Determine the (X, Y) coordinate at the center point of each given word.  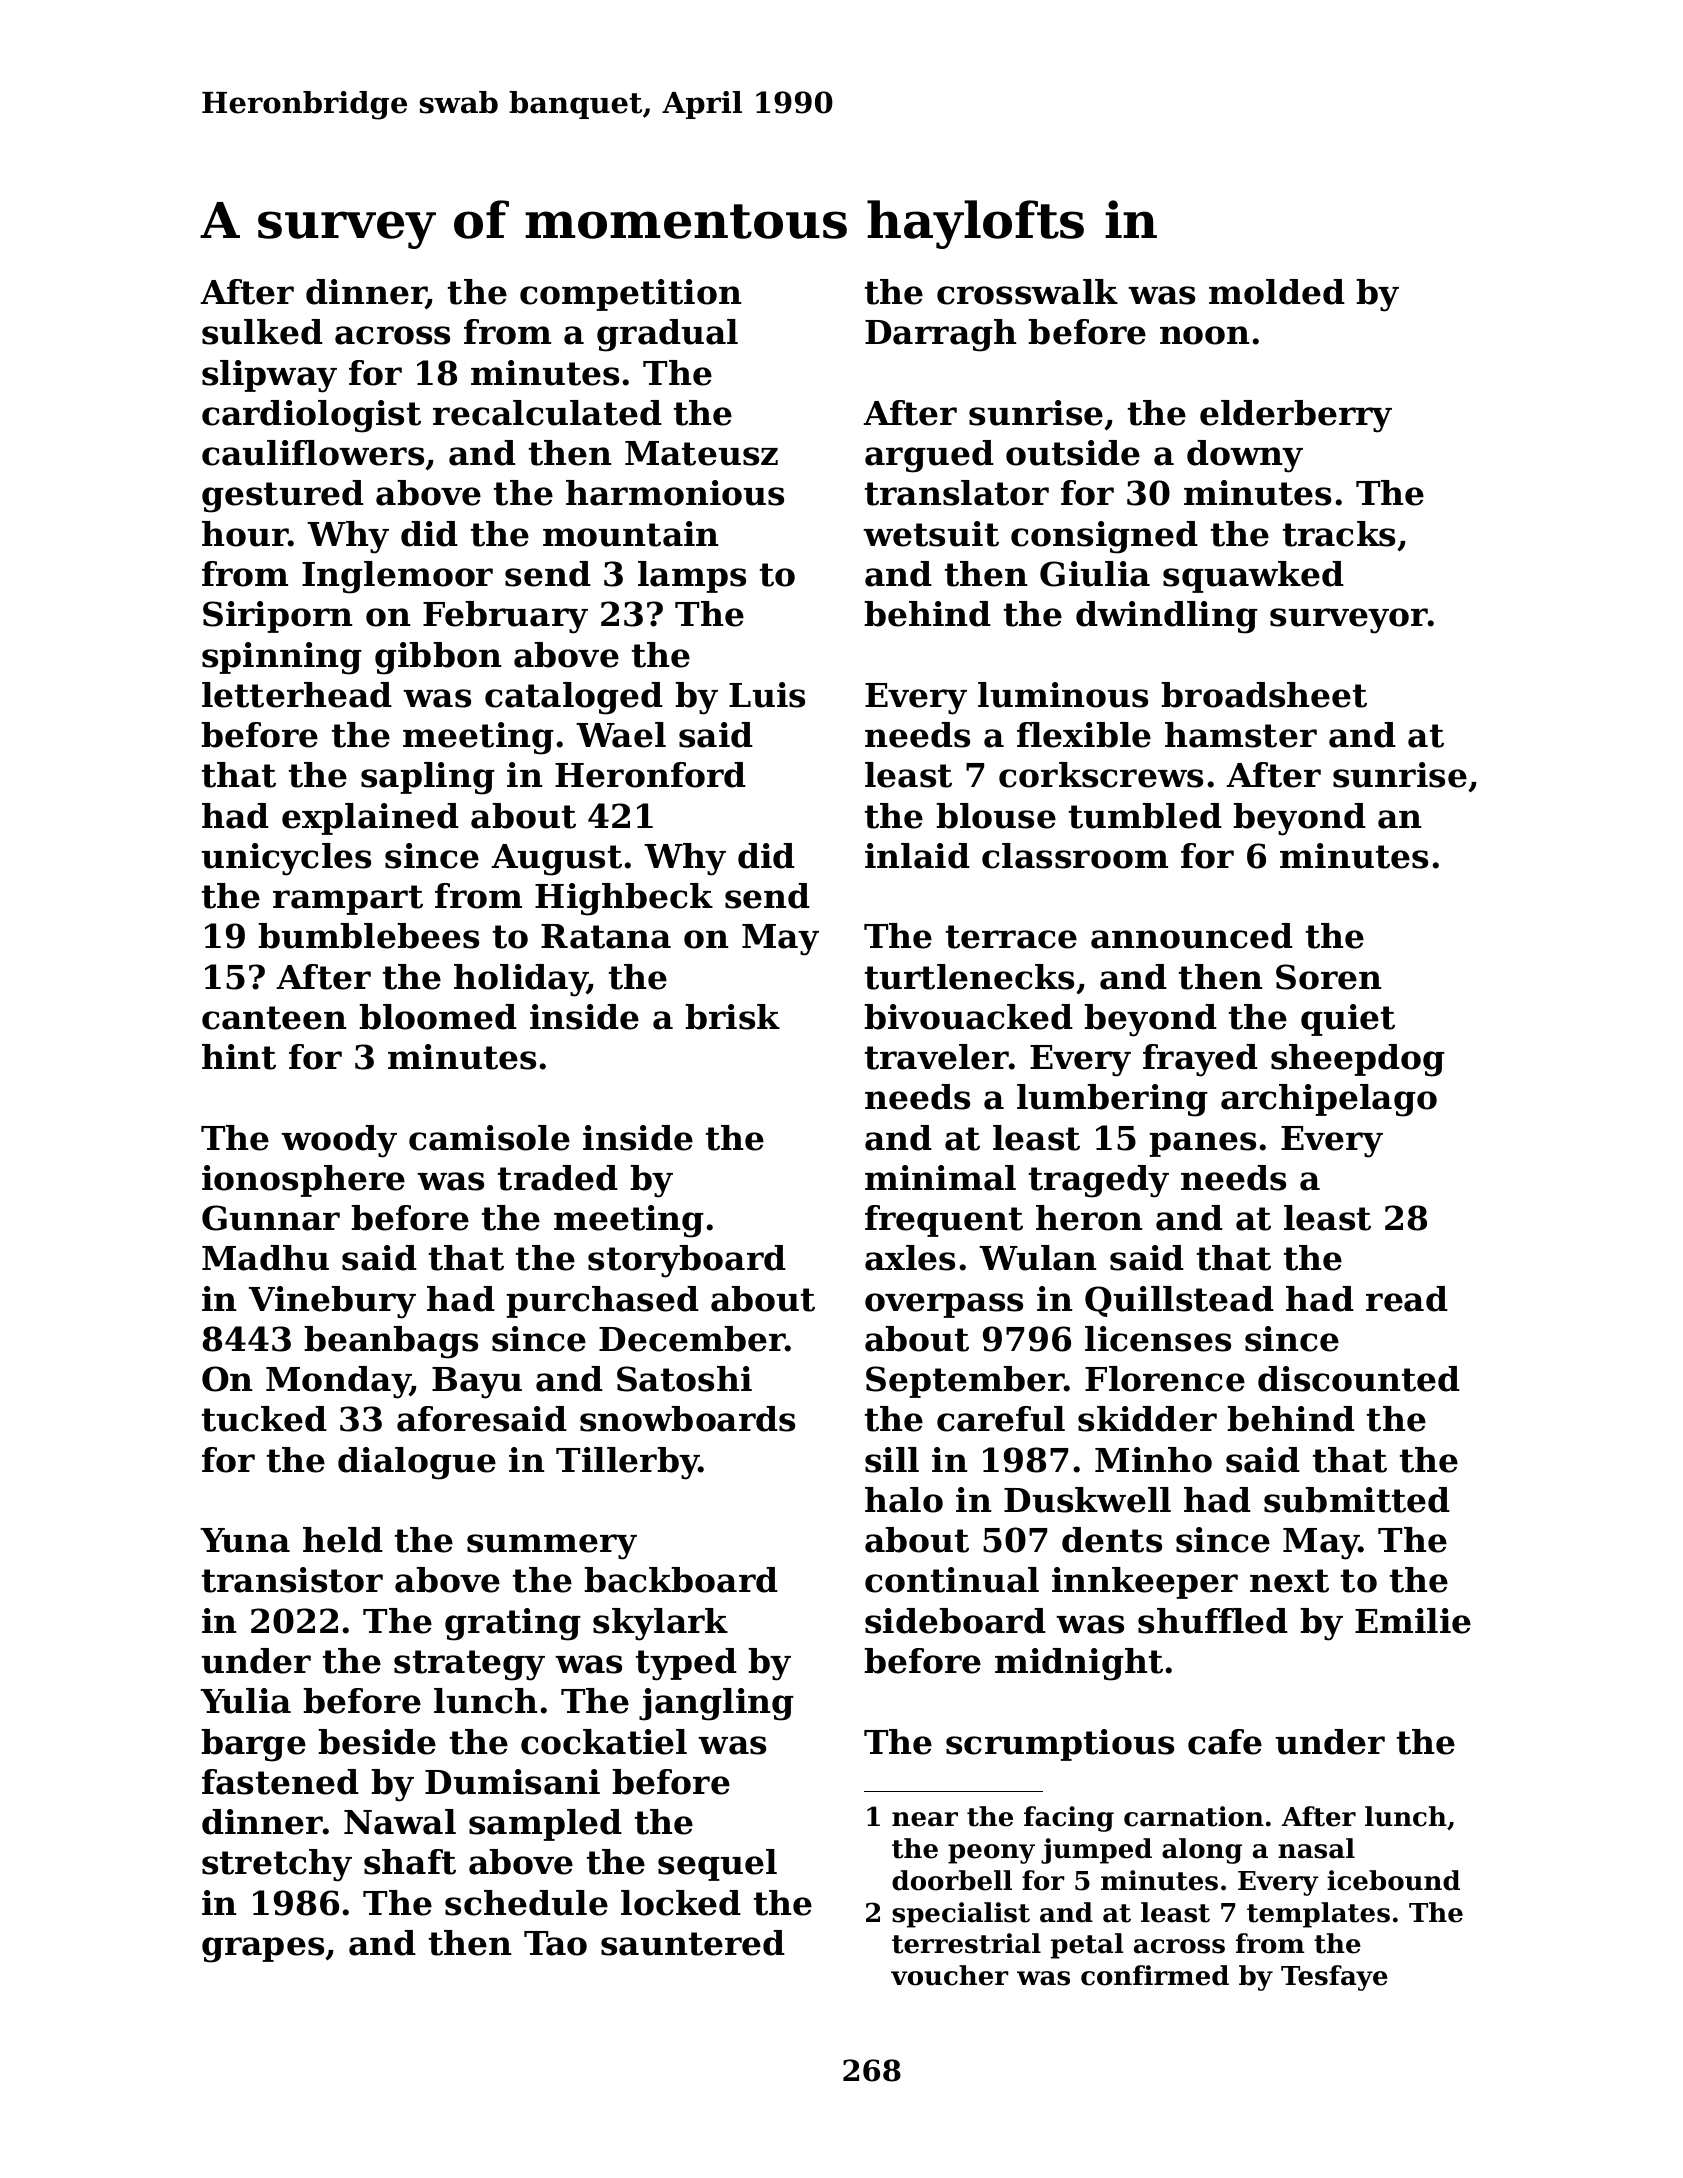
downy (1245, 456)
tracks (1339, 534)
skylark (660, 1624)
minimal (940, 1178)
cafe (1225, 1742)
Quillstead (1179, 1301)
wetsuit (931, 534)
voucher (950, 1975)
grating (513, 1624)
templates (1318, 1915)
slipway (269, 376)
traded (558, 1178)
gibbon (438, 658)
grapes (263, 1950)
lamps (692, 577)
